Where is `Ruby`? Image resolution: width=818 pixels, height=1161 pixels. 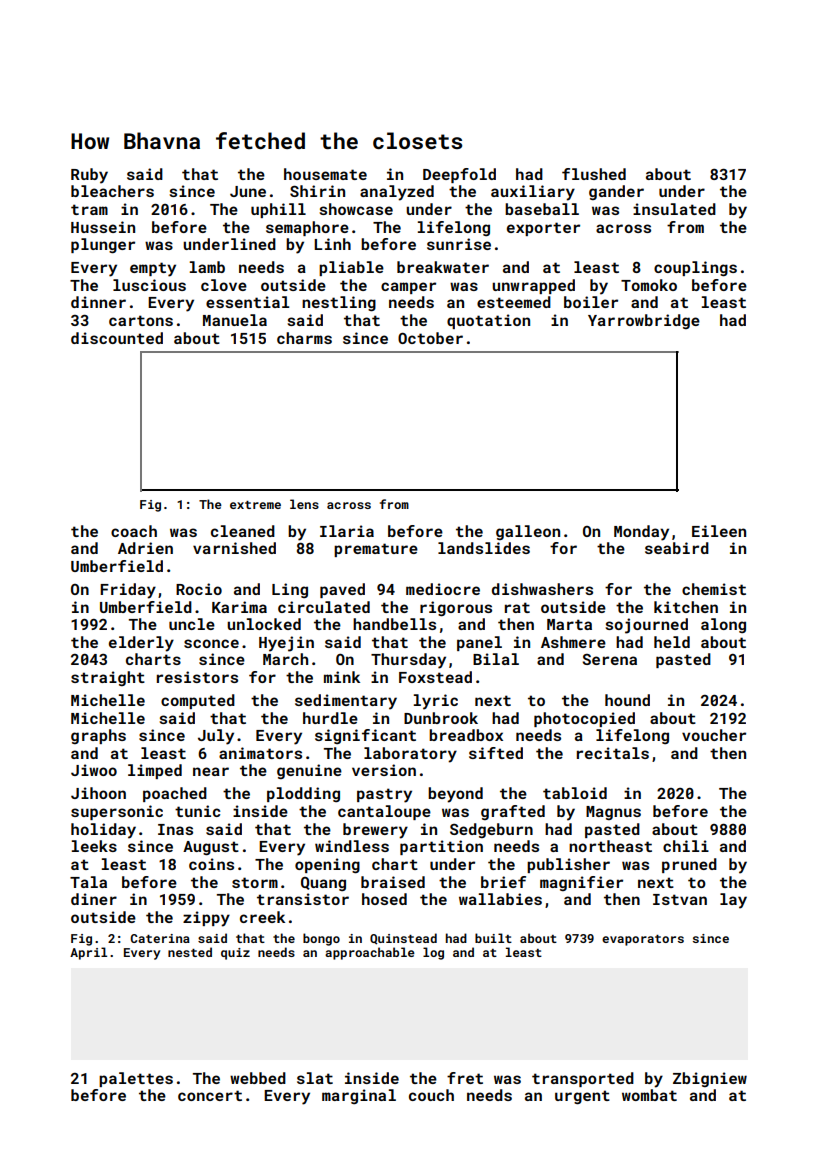
Ruby is located at coordinates (89, 176).
